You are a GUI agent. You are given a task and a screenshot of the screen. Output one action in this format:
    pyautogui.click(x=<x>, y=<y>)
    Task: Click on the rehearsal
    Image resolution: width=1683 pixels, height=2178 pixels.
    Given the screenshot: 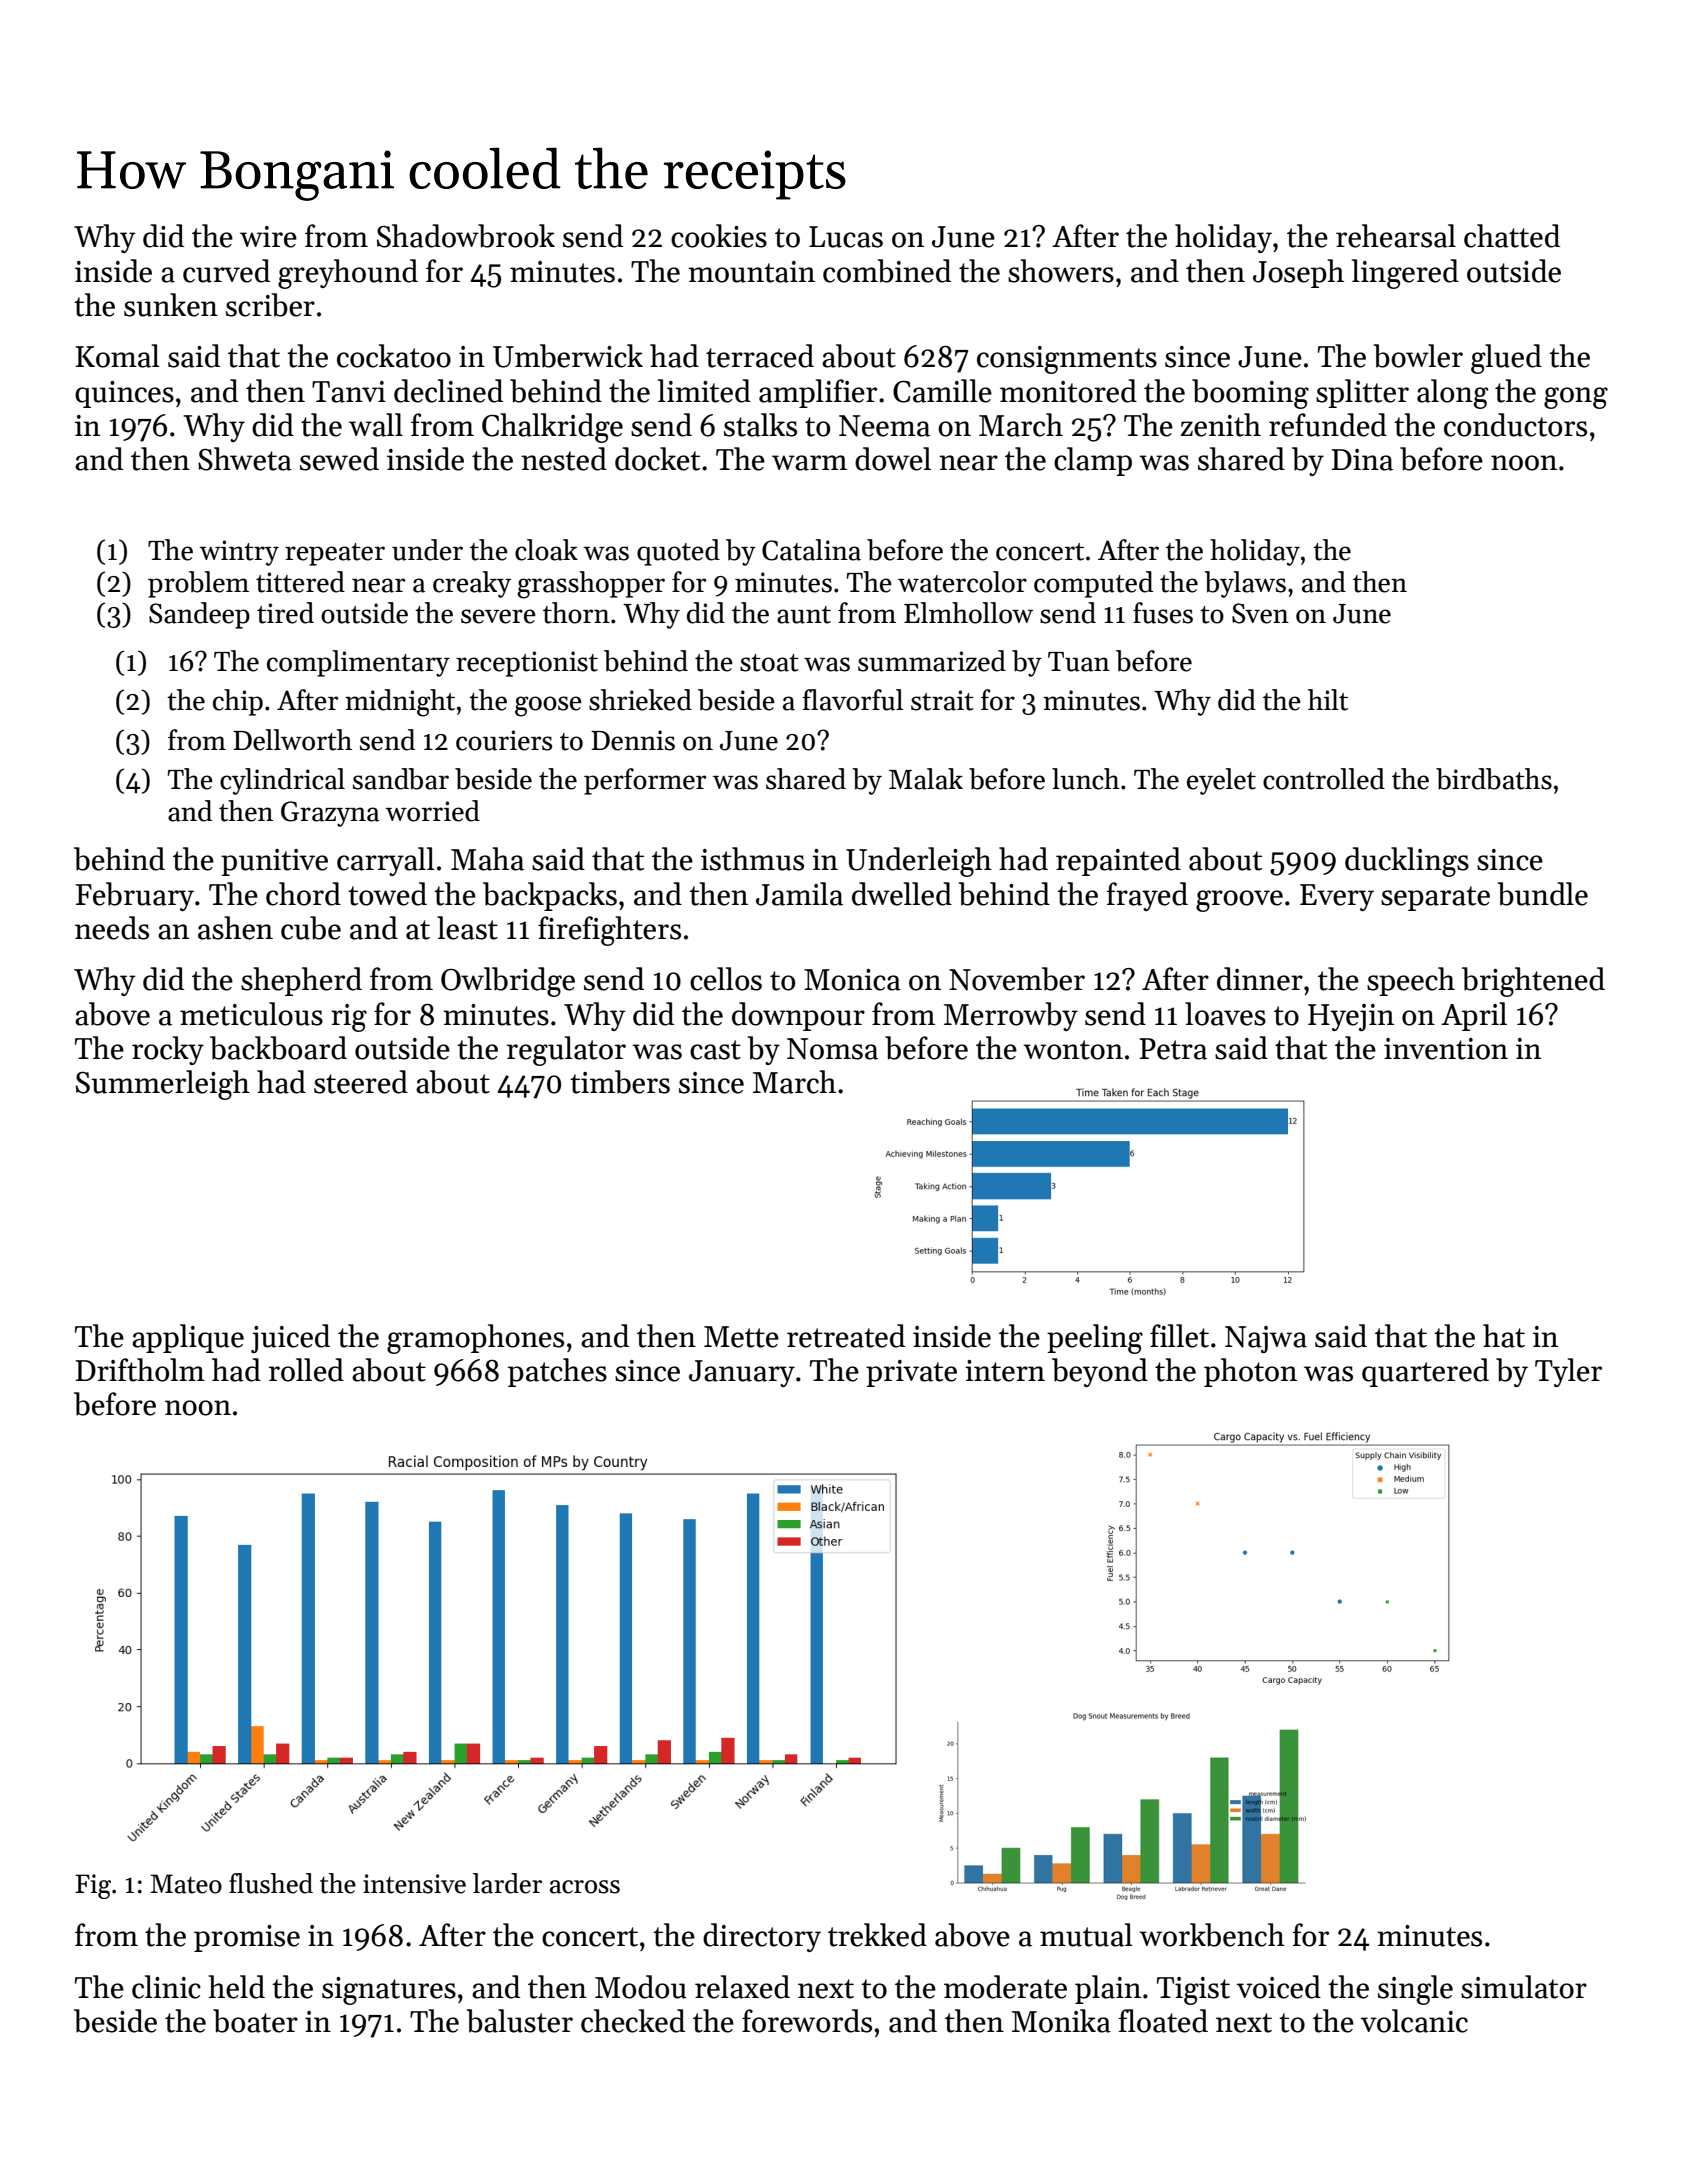 What is the action you would take?
    pyautogui.click(x=1396, y=236)
